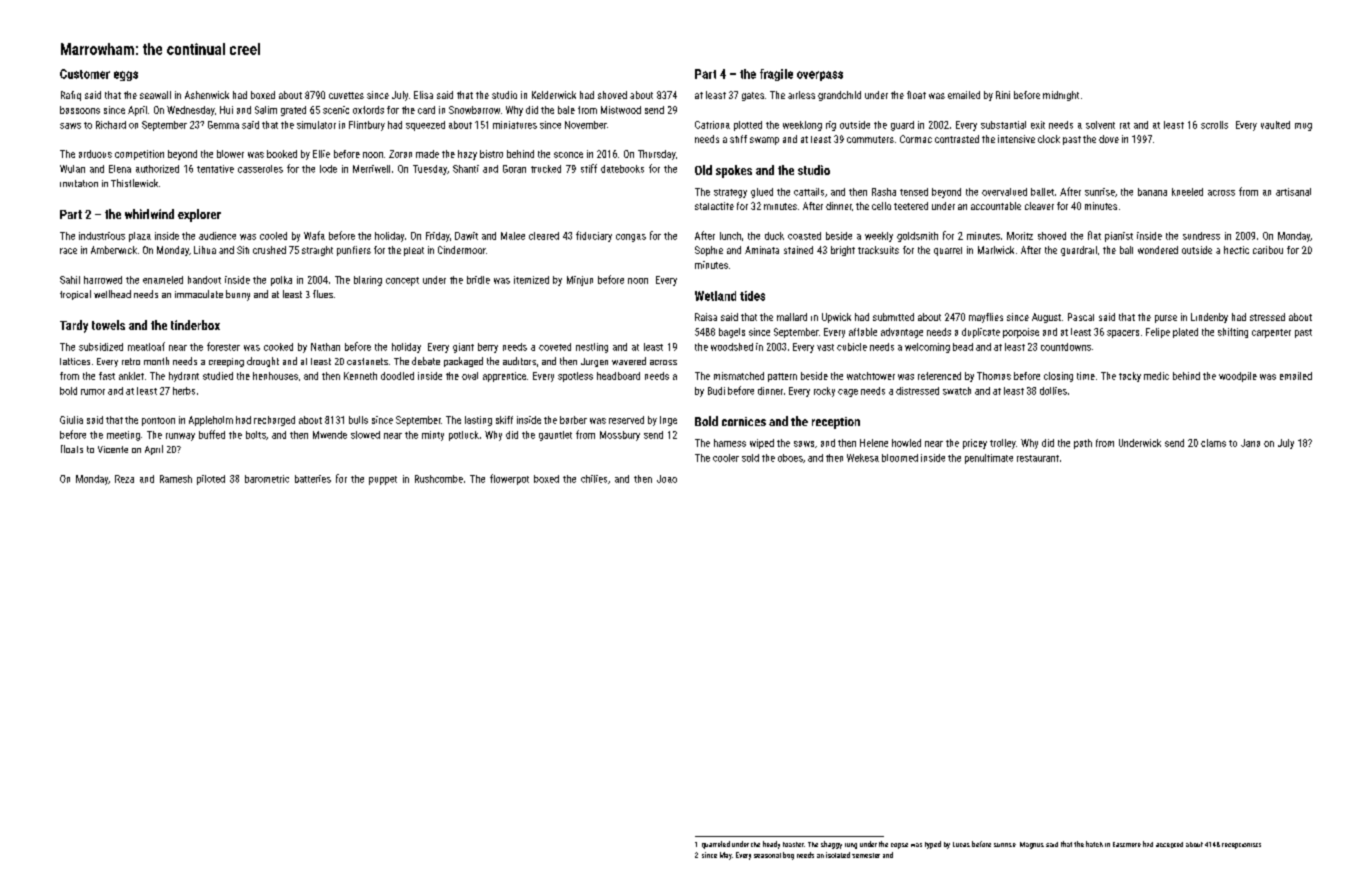 The width and height of the screenshot is (1372, 887). Describe the element at coordinates (346, 95) in the screenshot. I see `cuvettes` at that location.
